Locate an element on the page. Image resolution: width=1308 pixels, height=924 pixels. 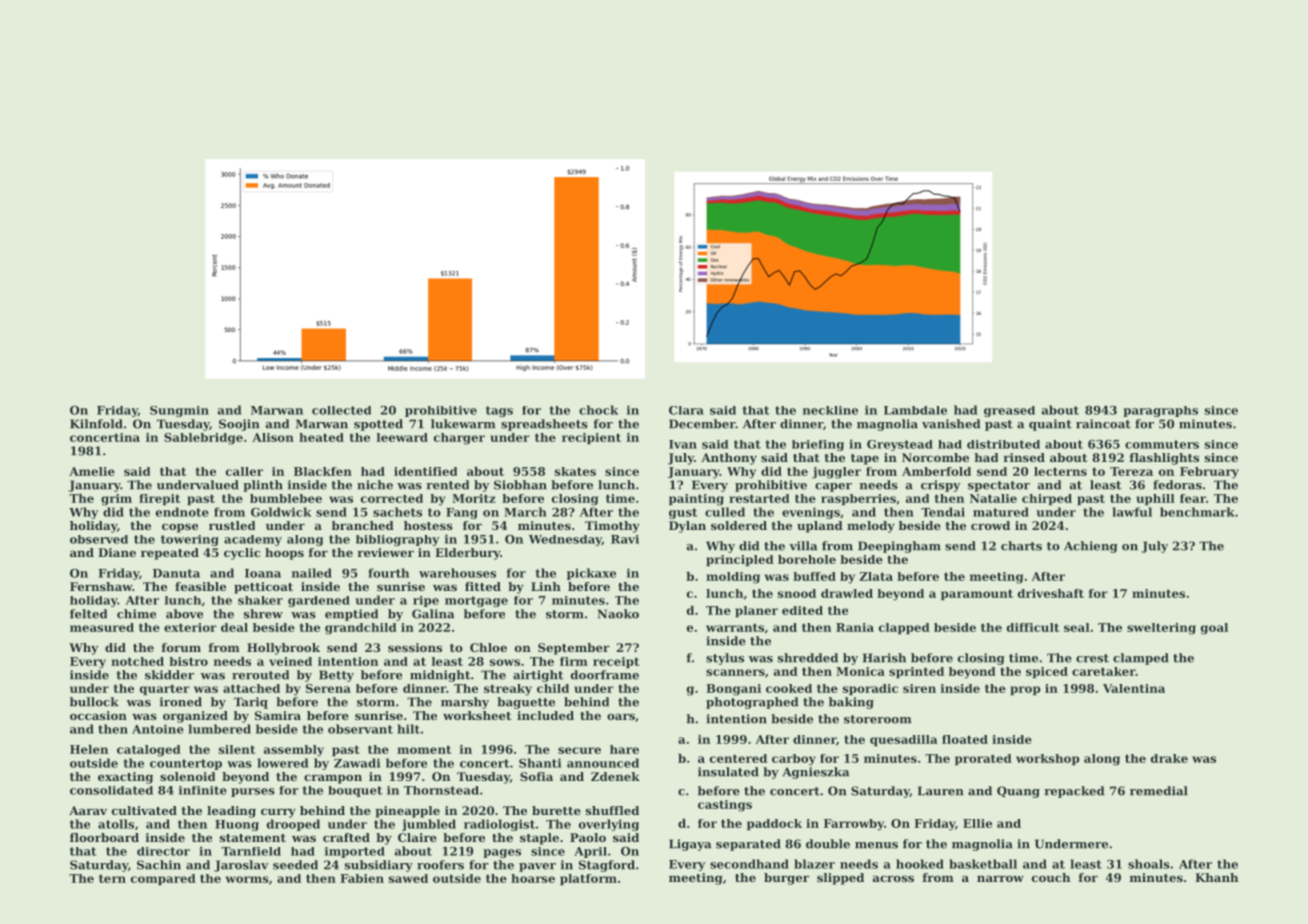
shoals is located at coordinates (1149, 864).
